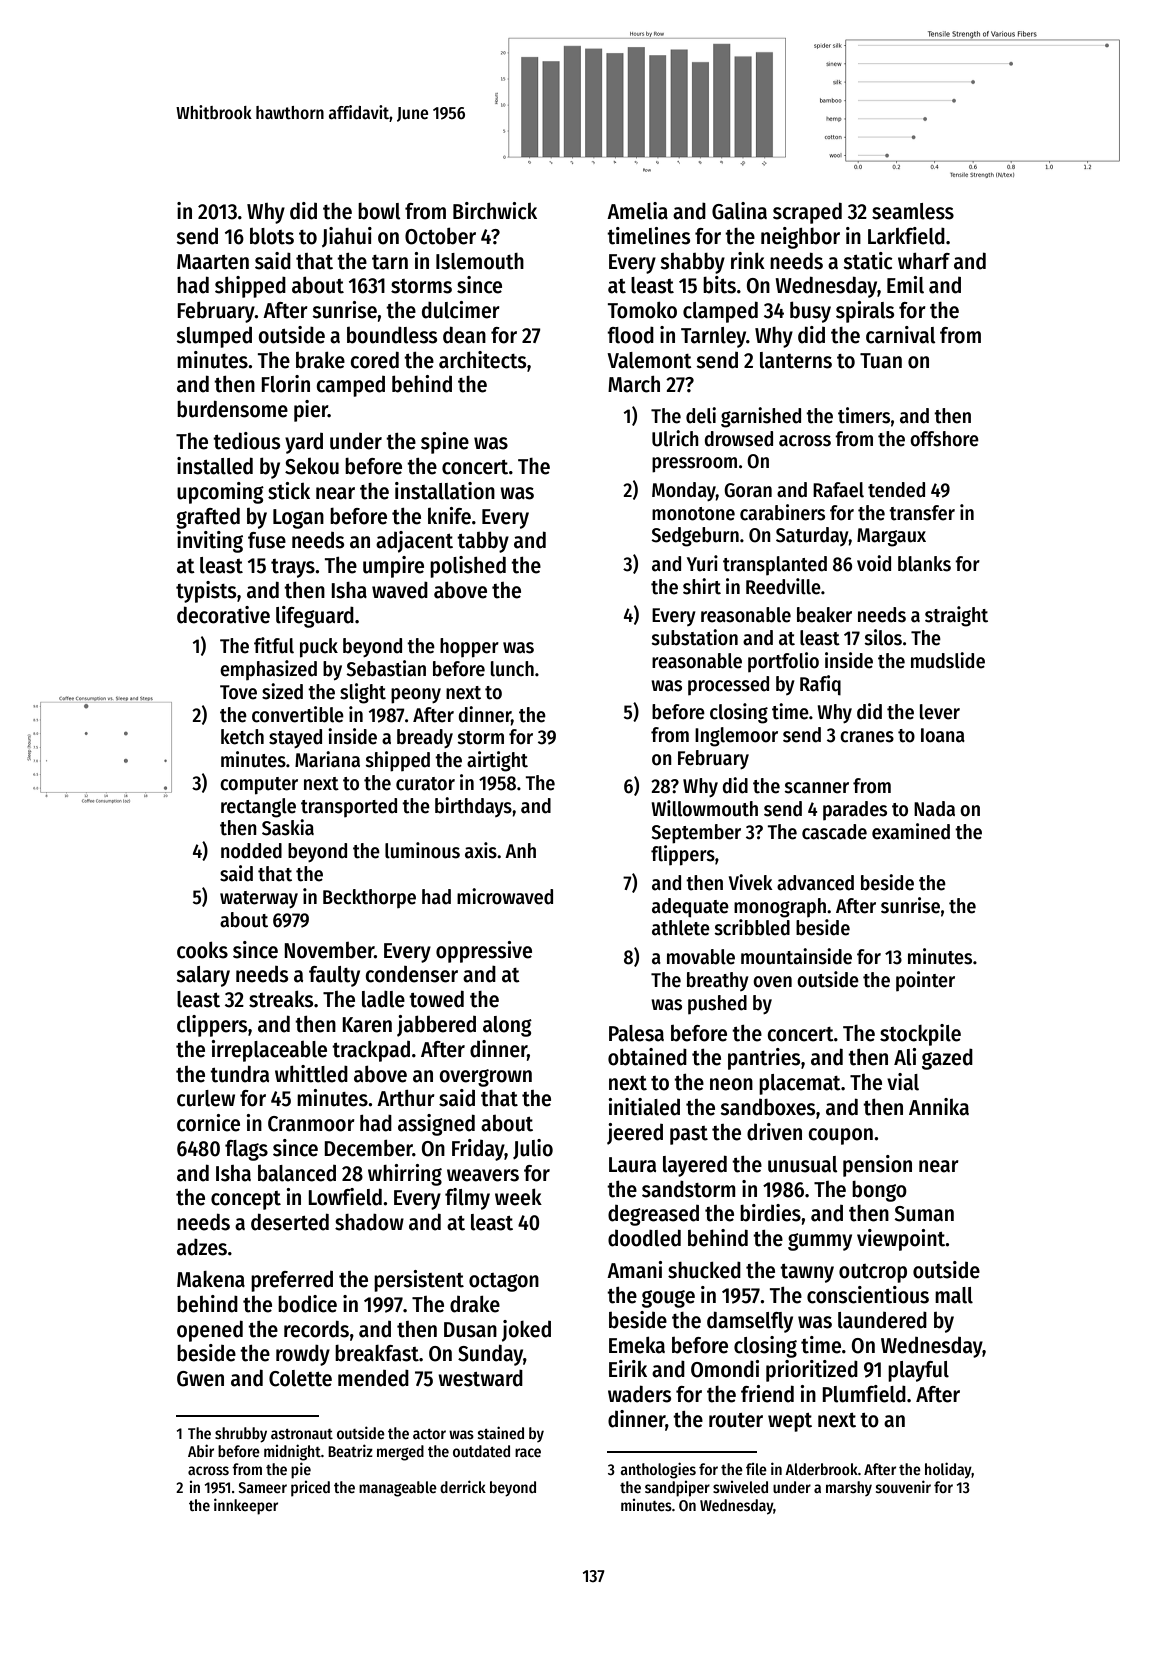 This document has width=1165, height=1654. I want to click on Birchwick, so click(495, 211).
